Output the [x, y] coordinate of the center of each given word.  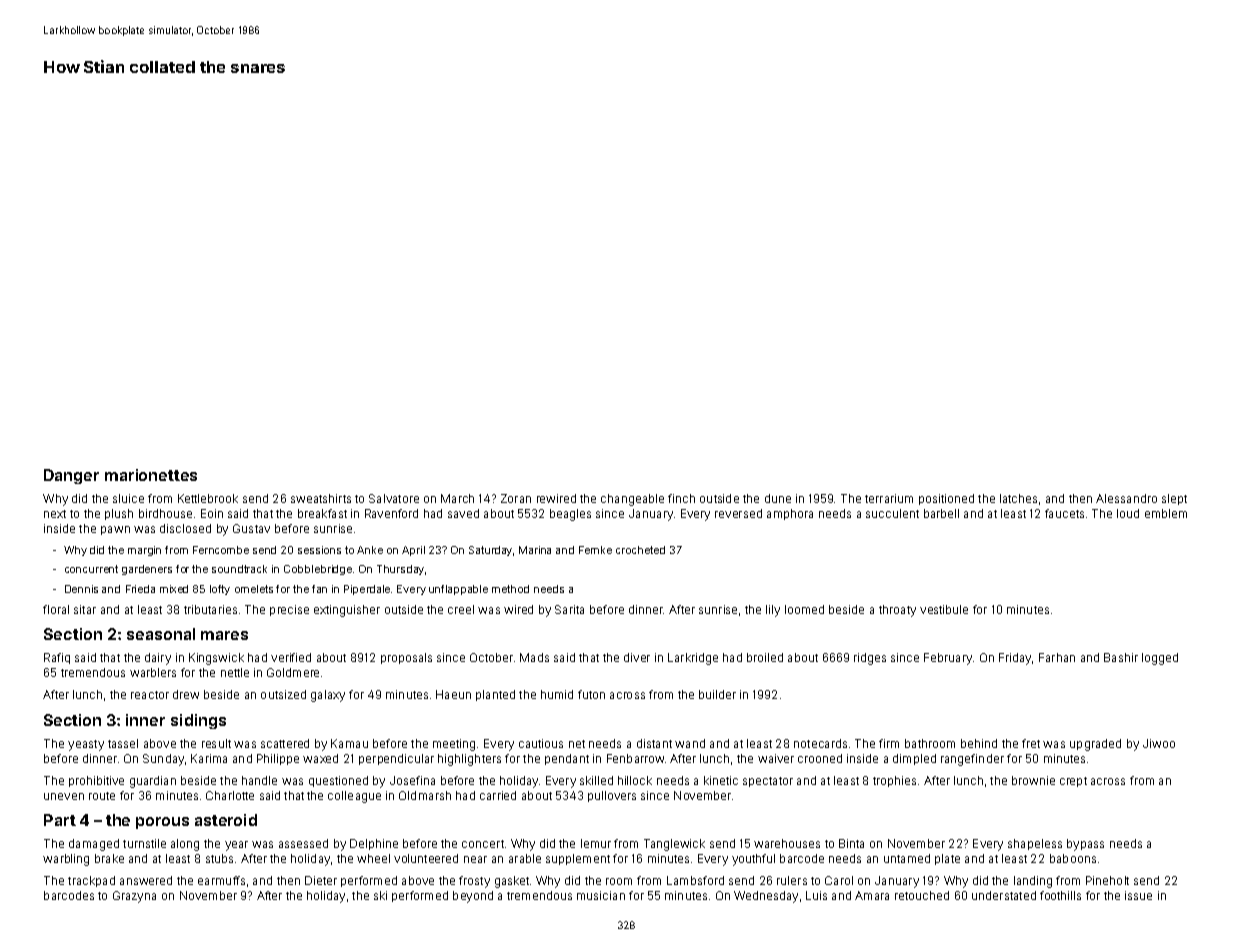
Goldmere [293, 672]
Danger [71, 476]
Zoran [516, 498]
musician [601, 895]
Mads [534, 657]
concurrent [91, 569]
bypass [1085, 845]
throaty [897, 611]
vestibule [944, 609]
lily [773, 611]
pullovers [612, 796]
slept [1174, 499]
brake [109, 858]
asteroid [226, 820]
